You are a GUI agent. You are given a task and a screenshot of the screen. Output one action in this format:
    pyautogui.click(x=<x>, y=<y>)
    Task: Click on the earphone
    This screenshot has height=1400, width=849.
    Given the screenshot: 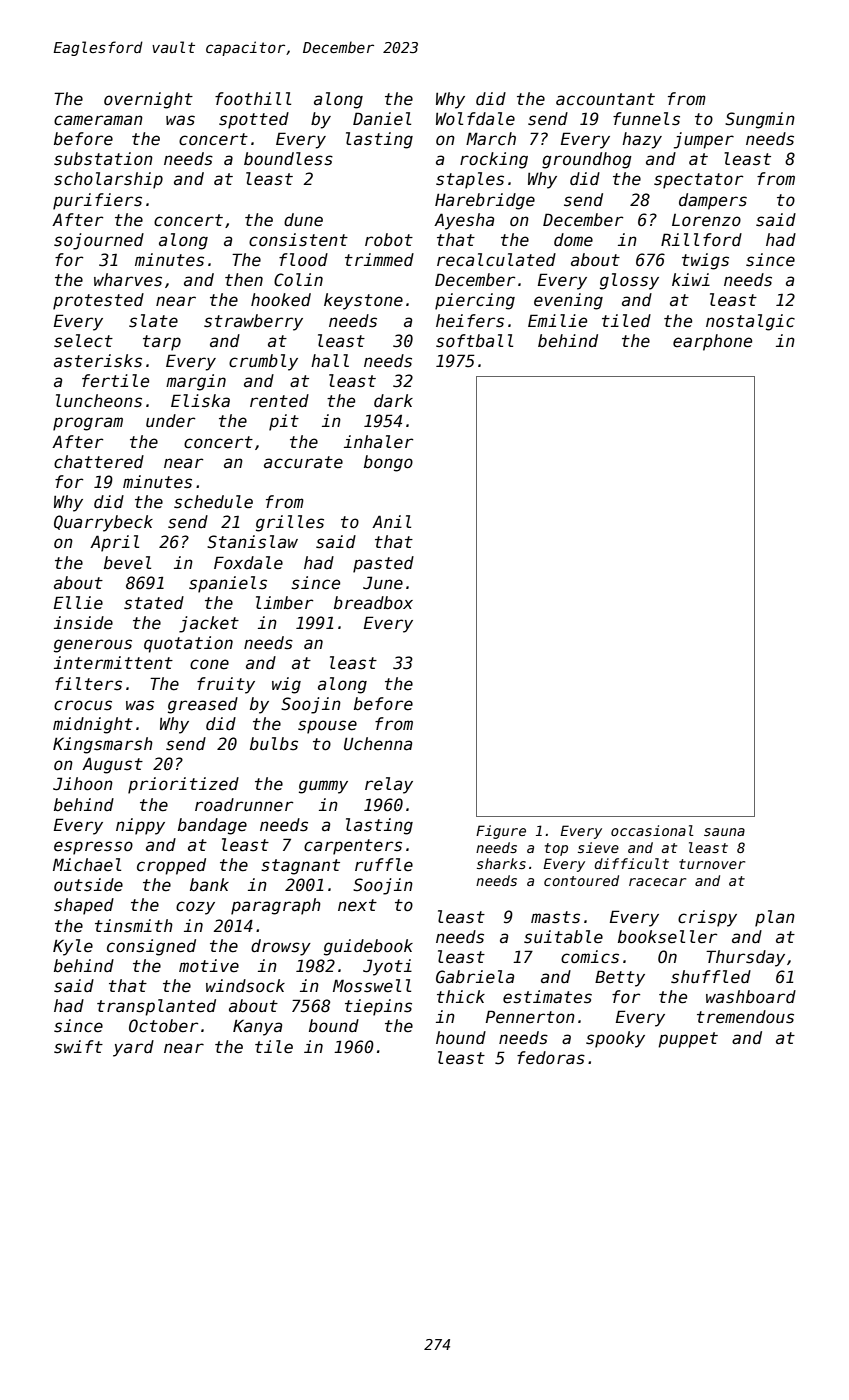 What is the action you would take?
    pyautogui.click(x=712, y=342)
